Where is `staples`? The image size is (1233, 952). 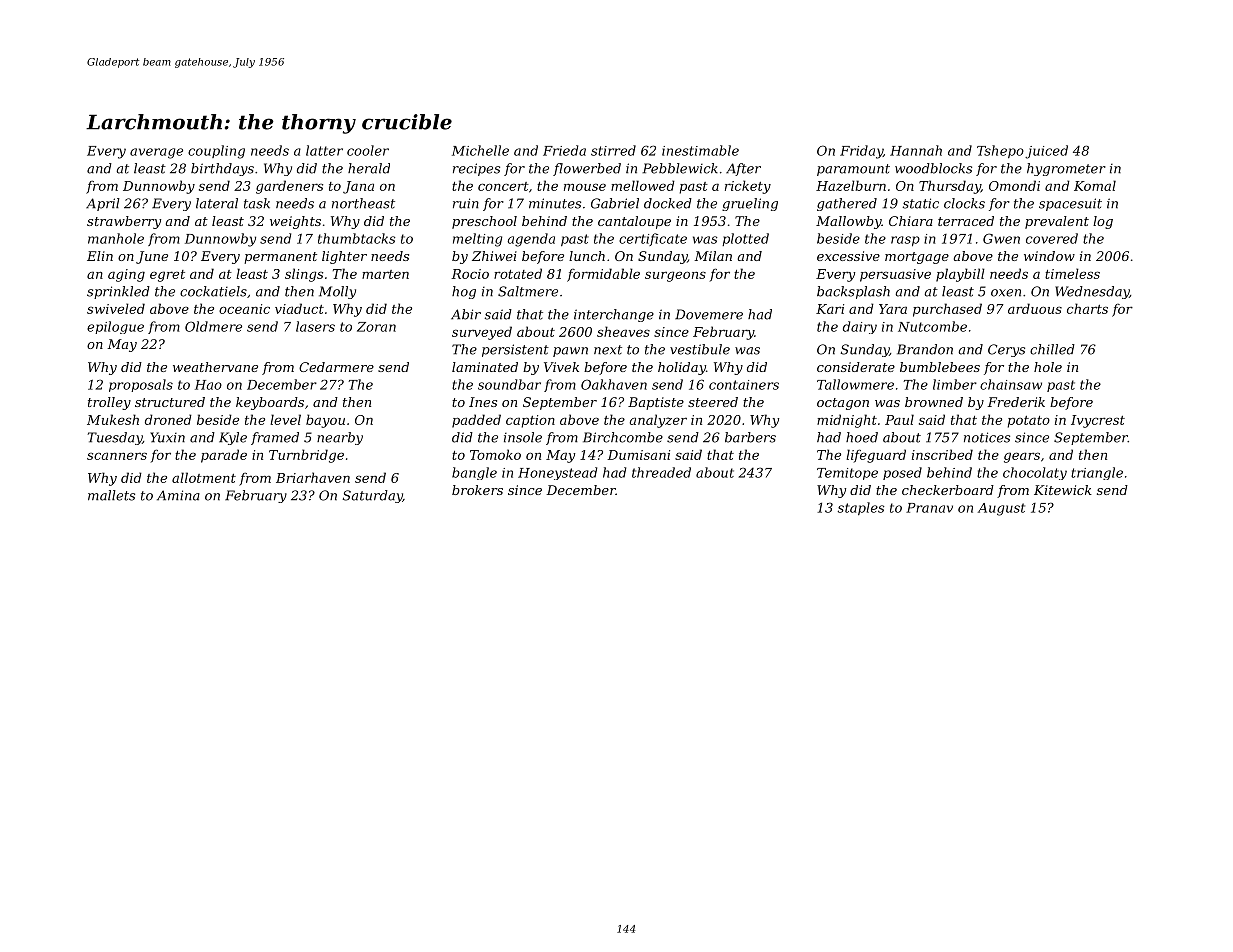
staples is located at coordinates (861, 508).
